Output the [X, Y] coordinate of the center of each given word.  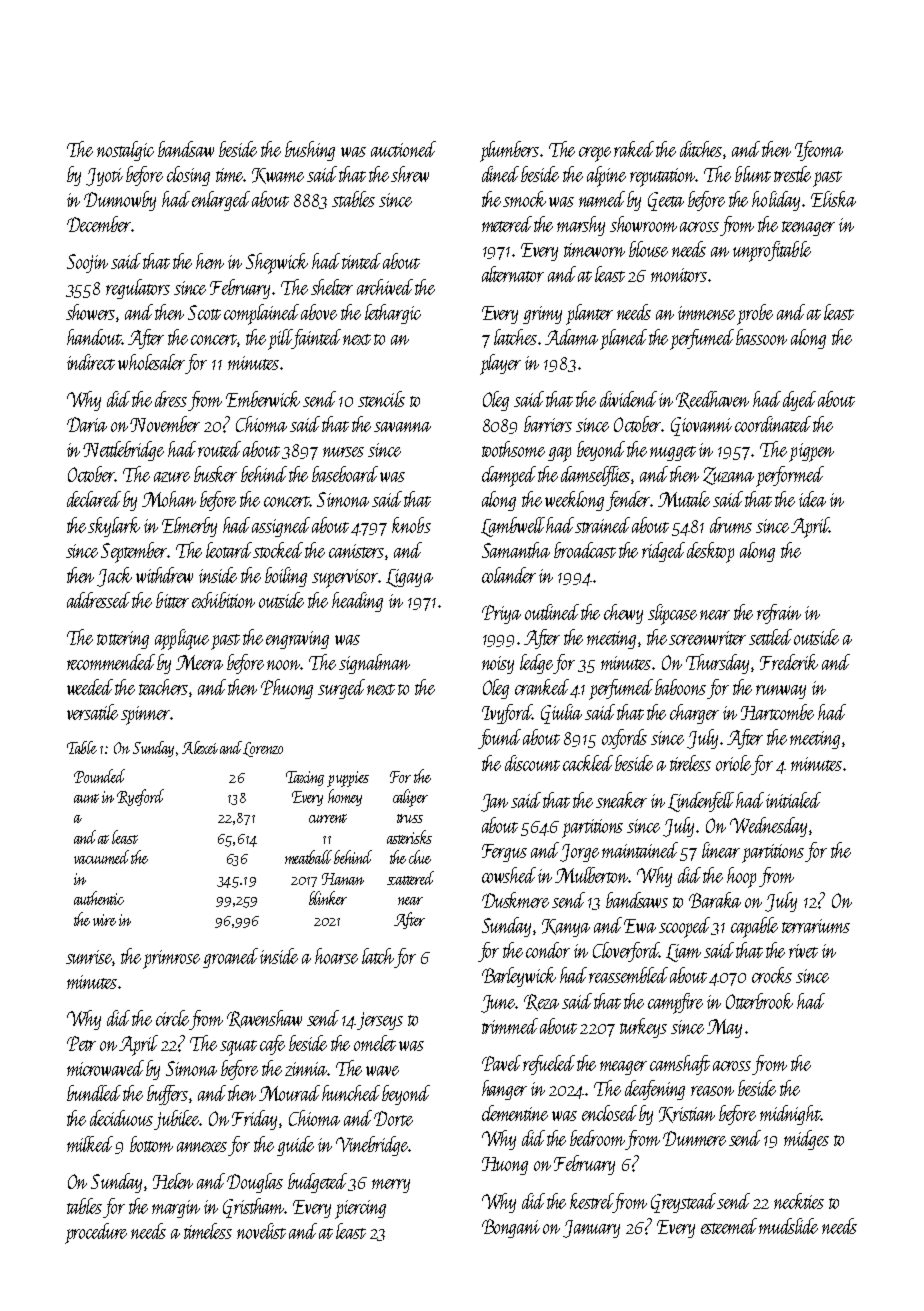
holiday [776, 201]
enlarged [221, 201]
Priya [501, 614]
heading [357, 602]
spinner [145, 715]
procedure [96, 1233]
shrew [410, 174]
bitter [172, 600]
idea [812, 499]
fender [628, 501]
